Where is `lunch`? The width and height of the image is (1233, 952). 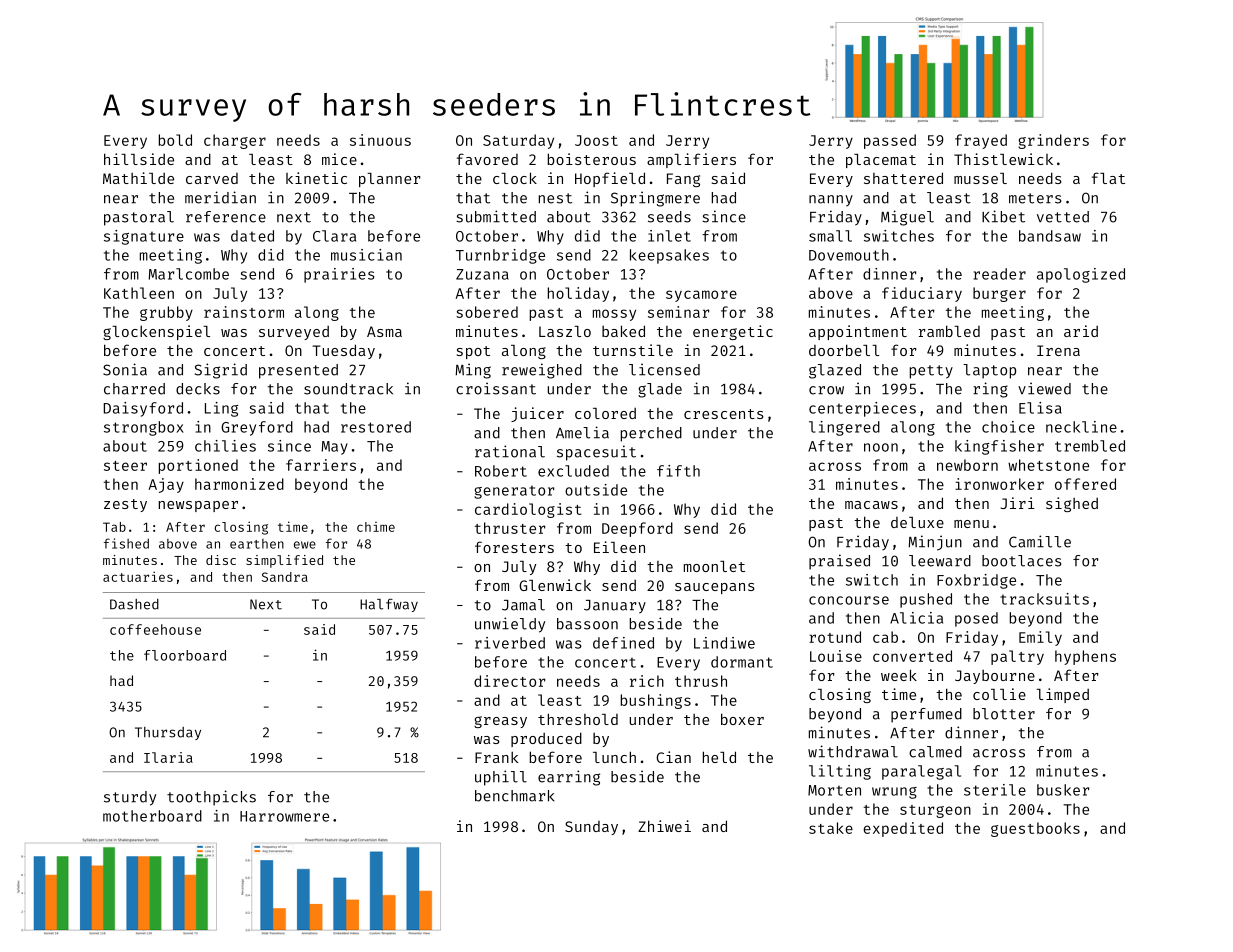
lunch is located at coordinates (614, 757).
